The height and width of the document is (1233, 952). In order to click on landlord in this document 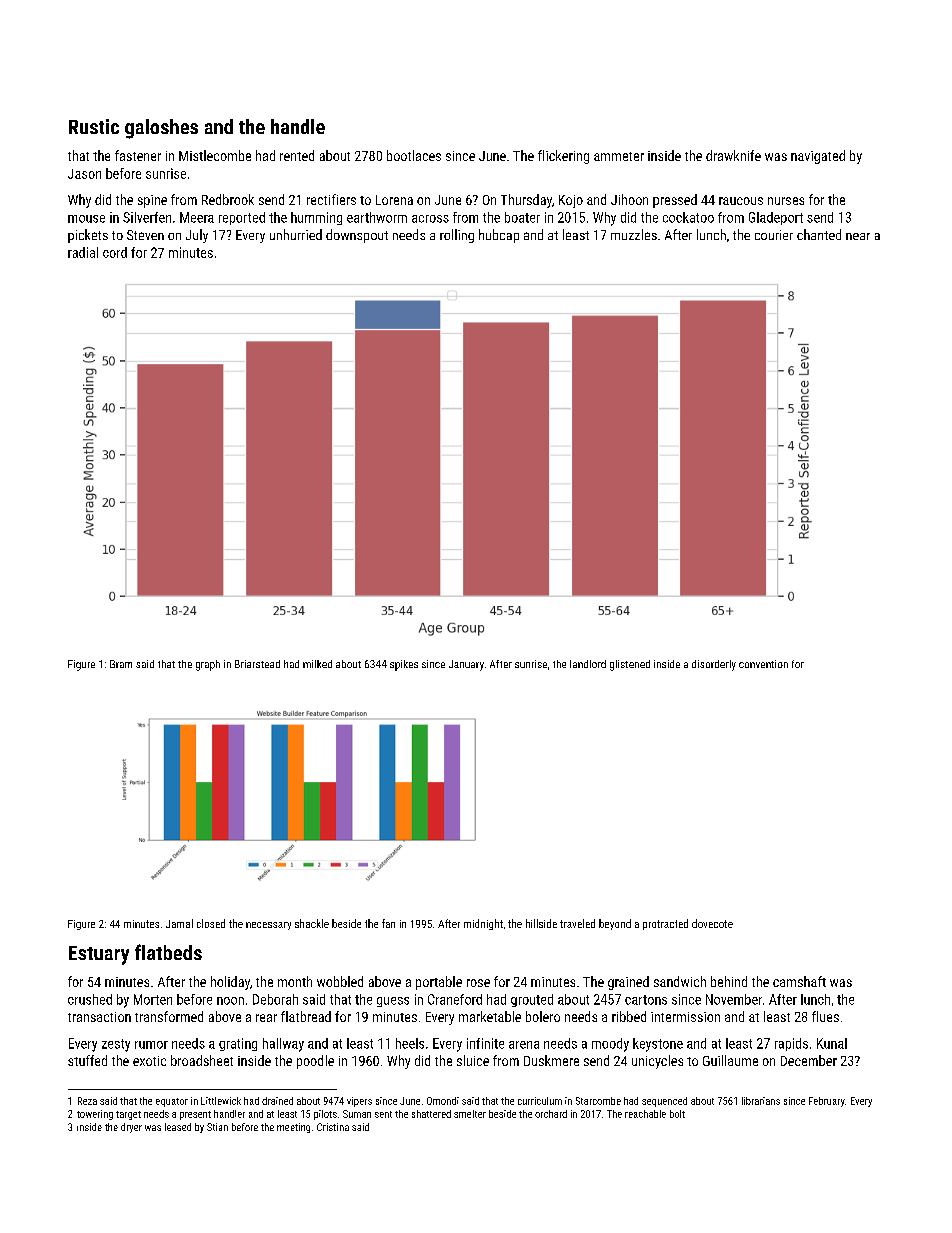, I will do `click(588, 664)`.
